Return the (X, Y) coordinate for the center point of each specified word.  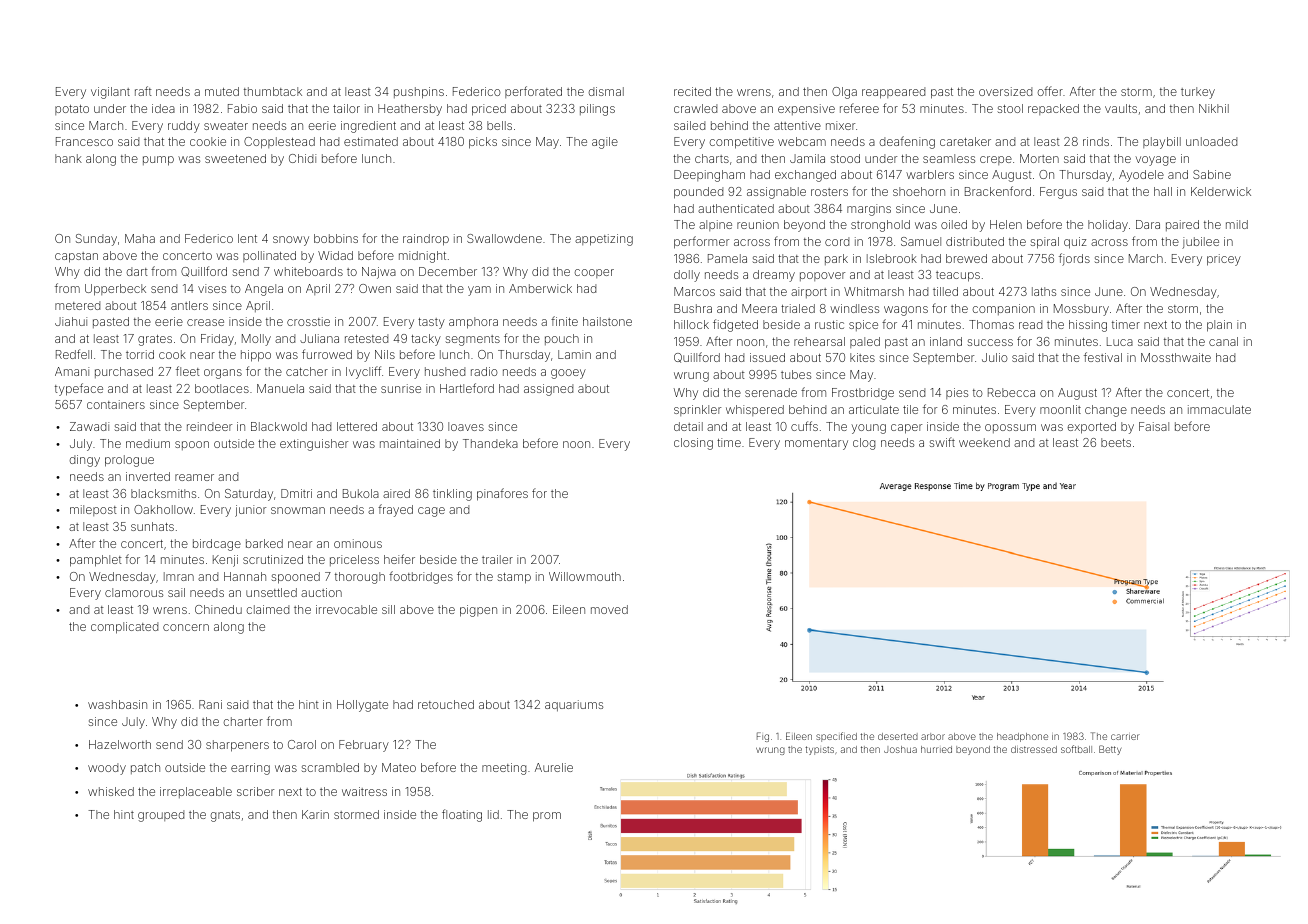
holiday (1108, 226)
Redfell (74, 354)
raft (143, 91)
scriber (255, 791)
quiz (1075, 243)
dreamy (774, 276)
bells (499, 125)
